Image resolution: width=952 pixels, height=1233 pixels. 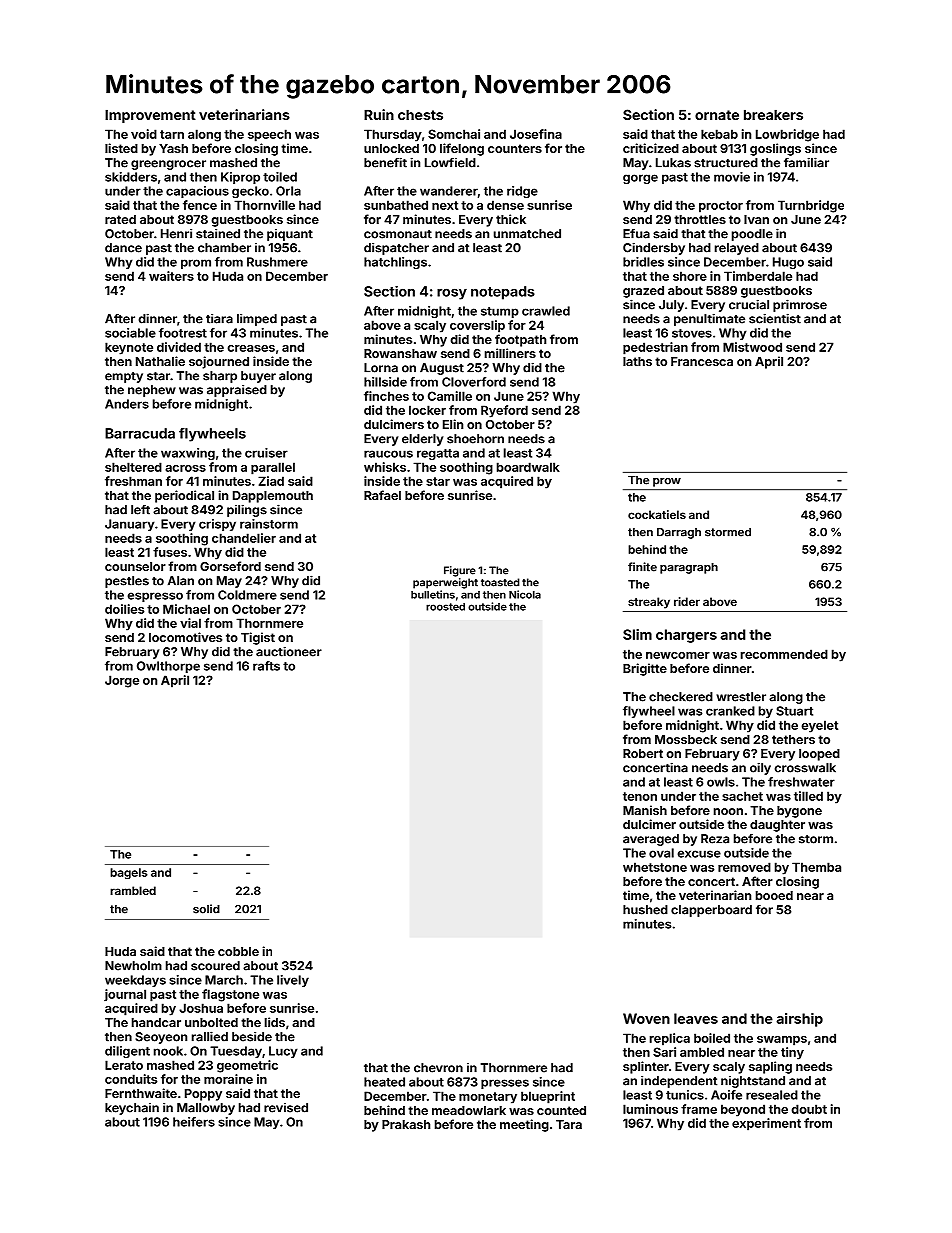 I want to click on Yash, so click(x=173, y=148).
